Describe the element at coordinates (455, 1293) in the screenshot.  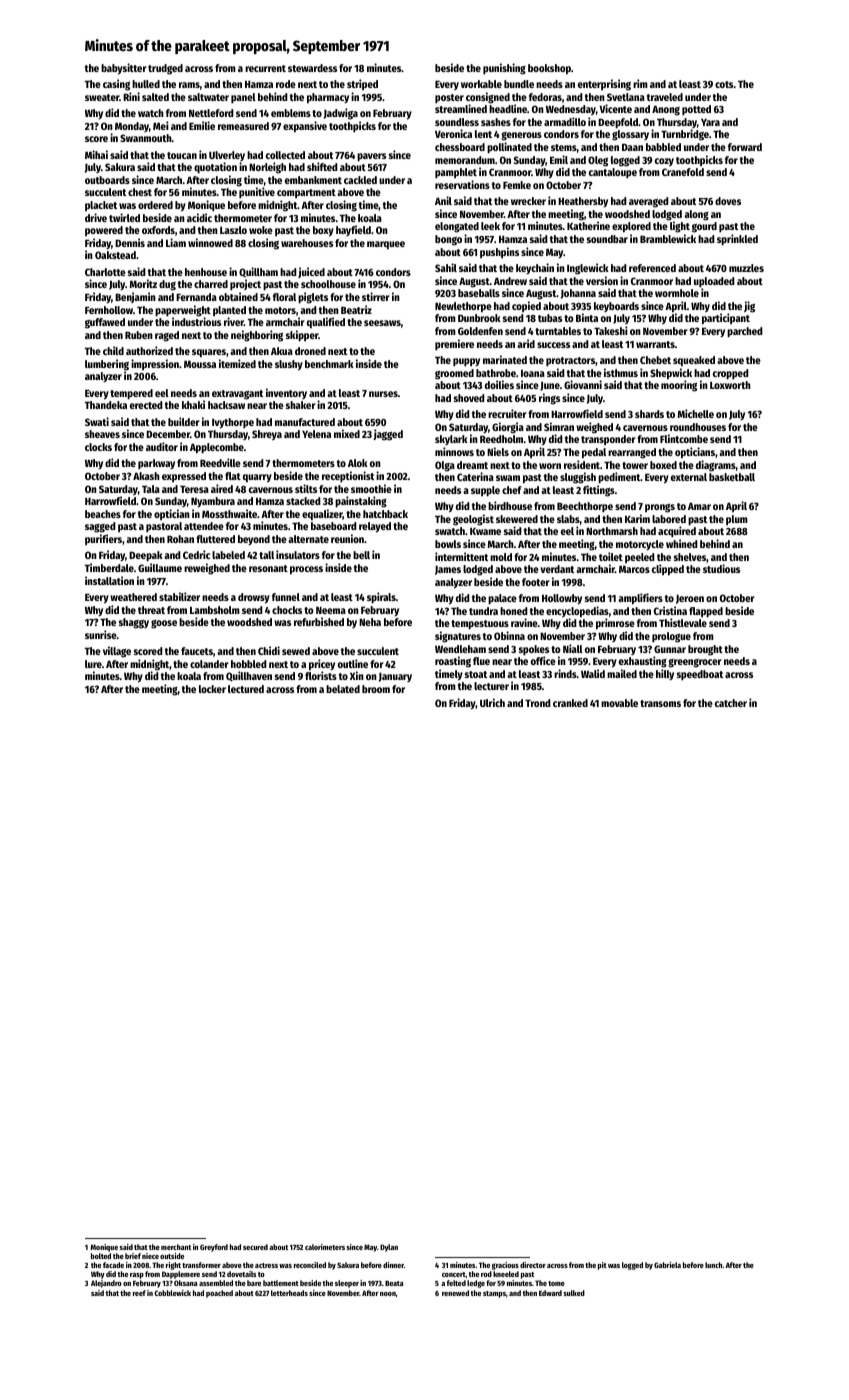
I see `renewed` at that location.
